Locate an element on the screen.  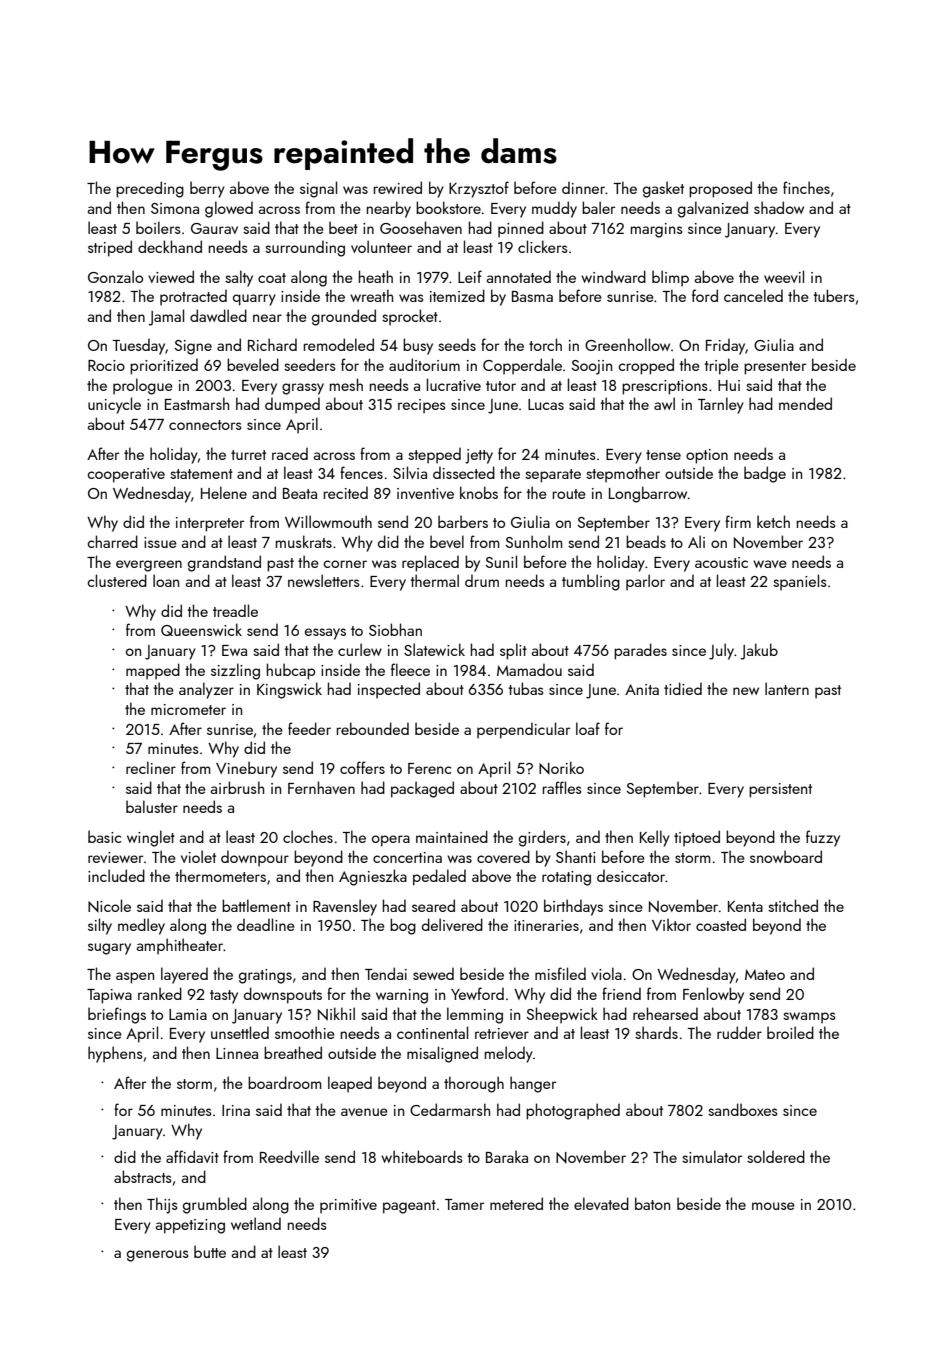
deckhand is located at coordinates (170, 246).
